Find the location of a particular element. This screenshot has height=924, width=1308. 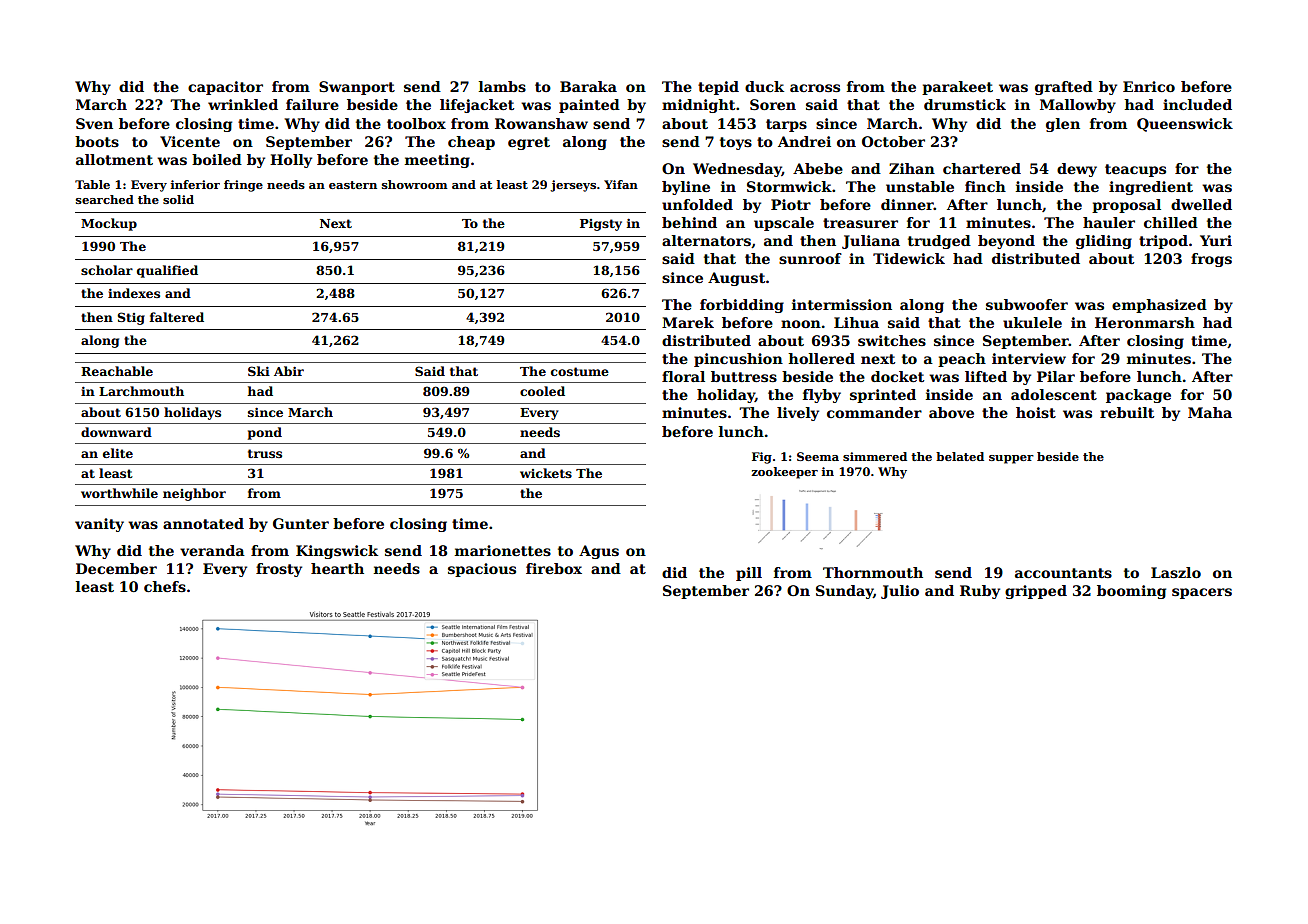

chefs is located at coordinates (165, 586).
